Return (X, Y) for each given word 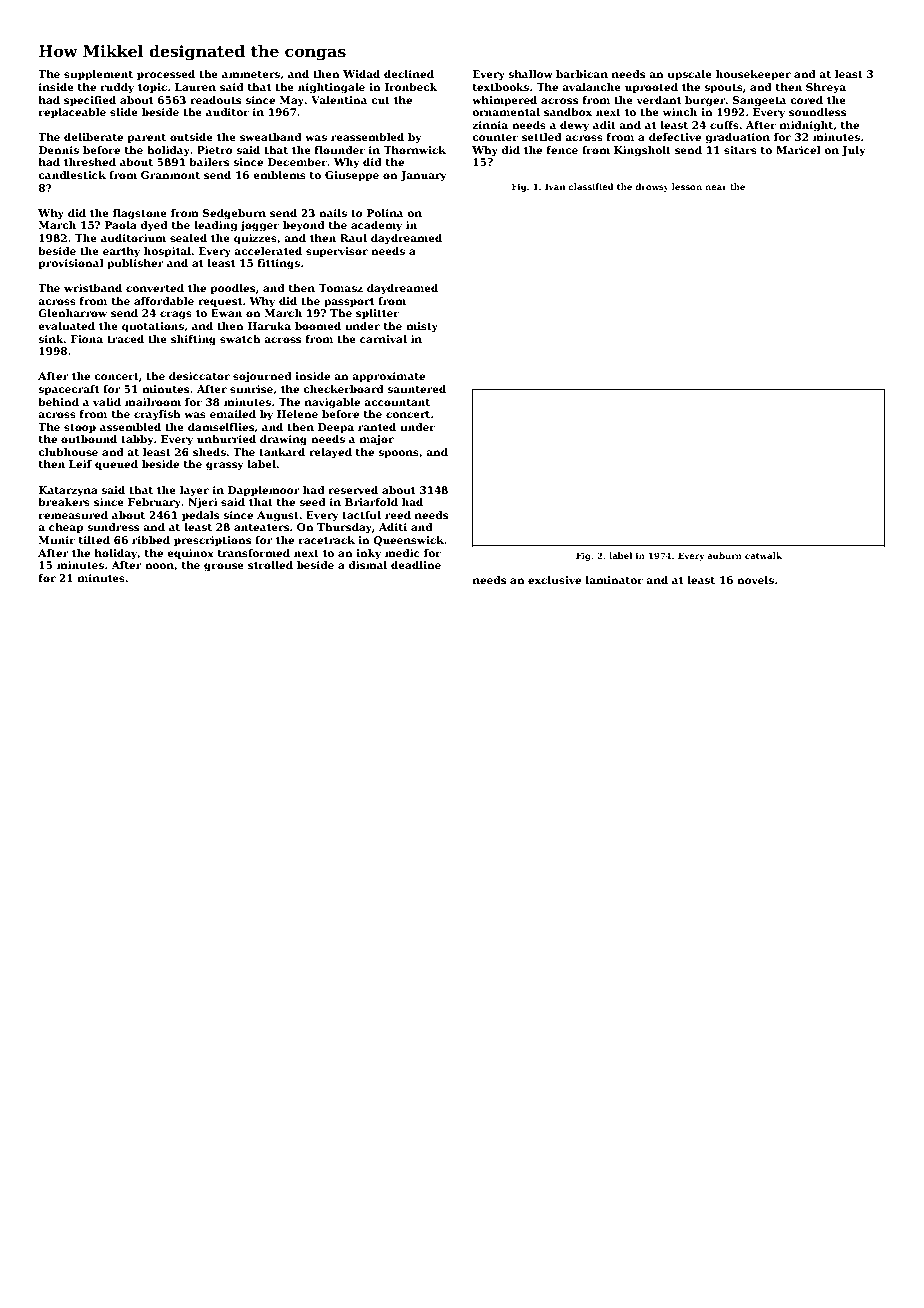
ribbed (151, 540)
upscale (690, 75)
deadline (416, 565)
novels (755, 580)
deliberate (93, 137)
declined (409, 74)
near (716, 187)
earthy (121, 252)
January (423, 176)
